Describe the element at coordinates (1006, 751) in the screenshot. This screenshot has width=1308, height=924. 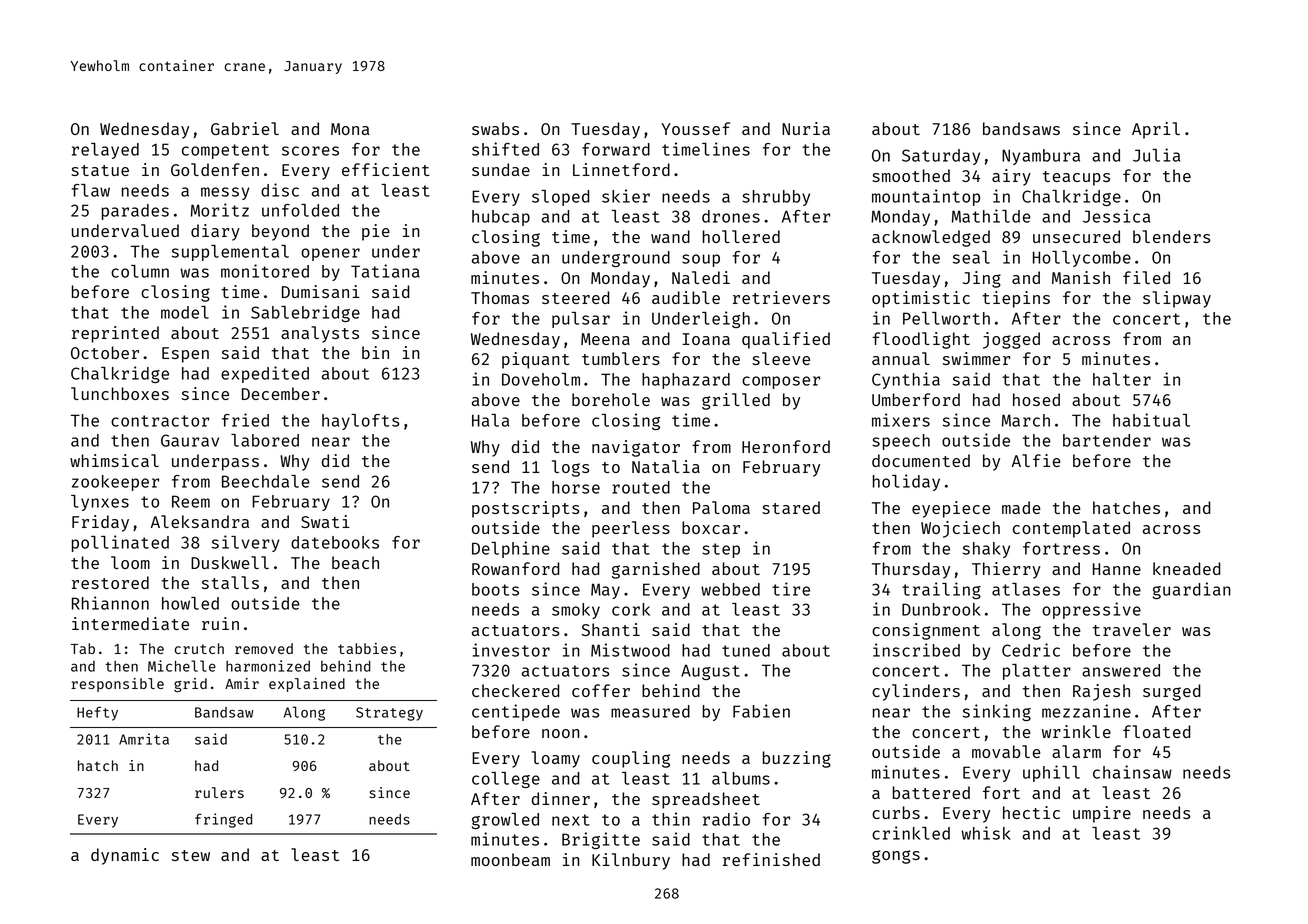
I see `movable` at that location.
